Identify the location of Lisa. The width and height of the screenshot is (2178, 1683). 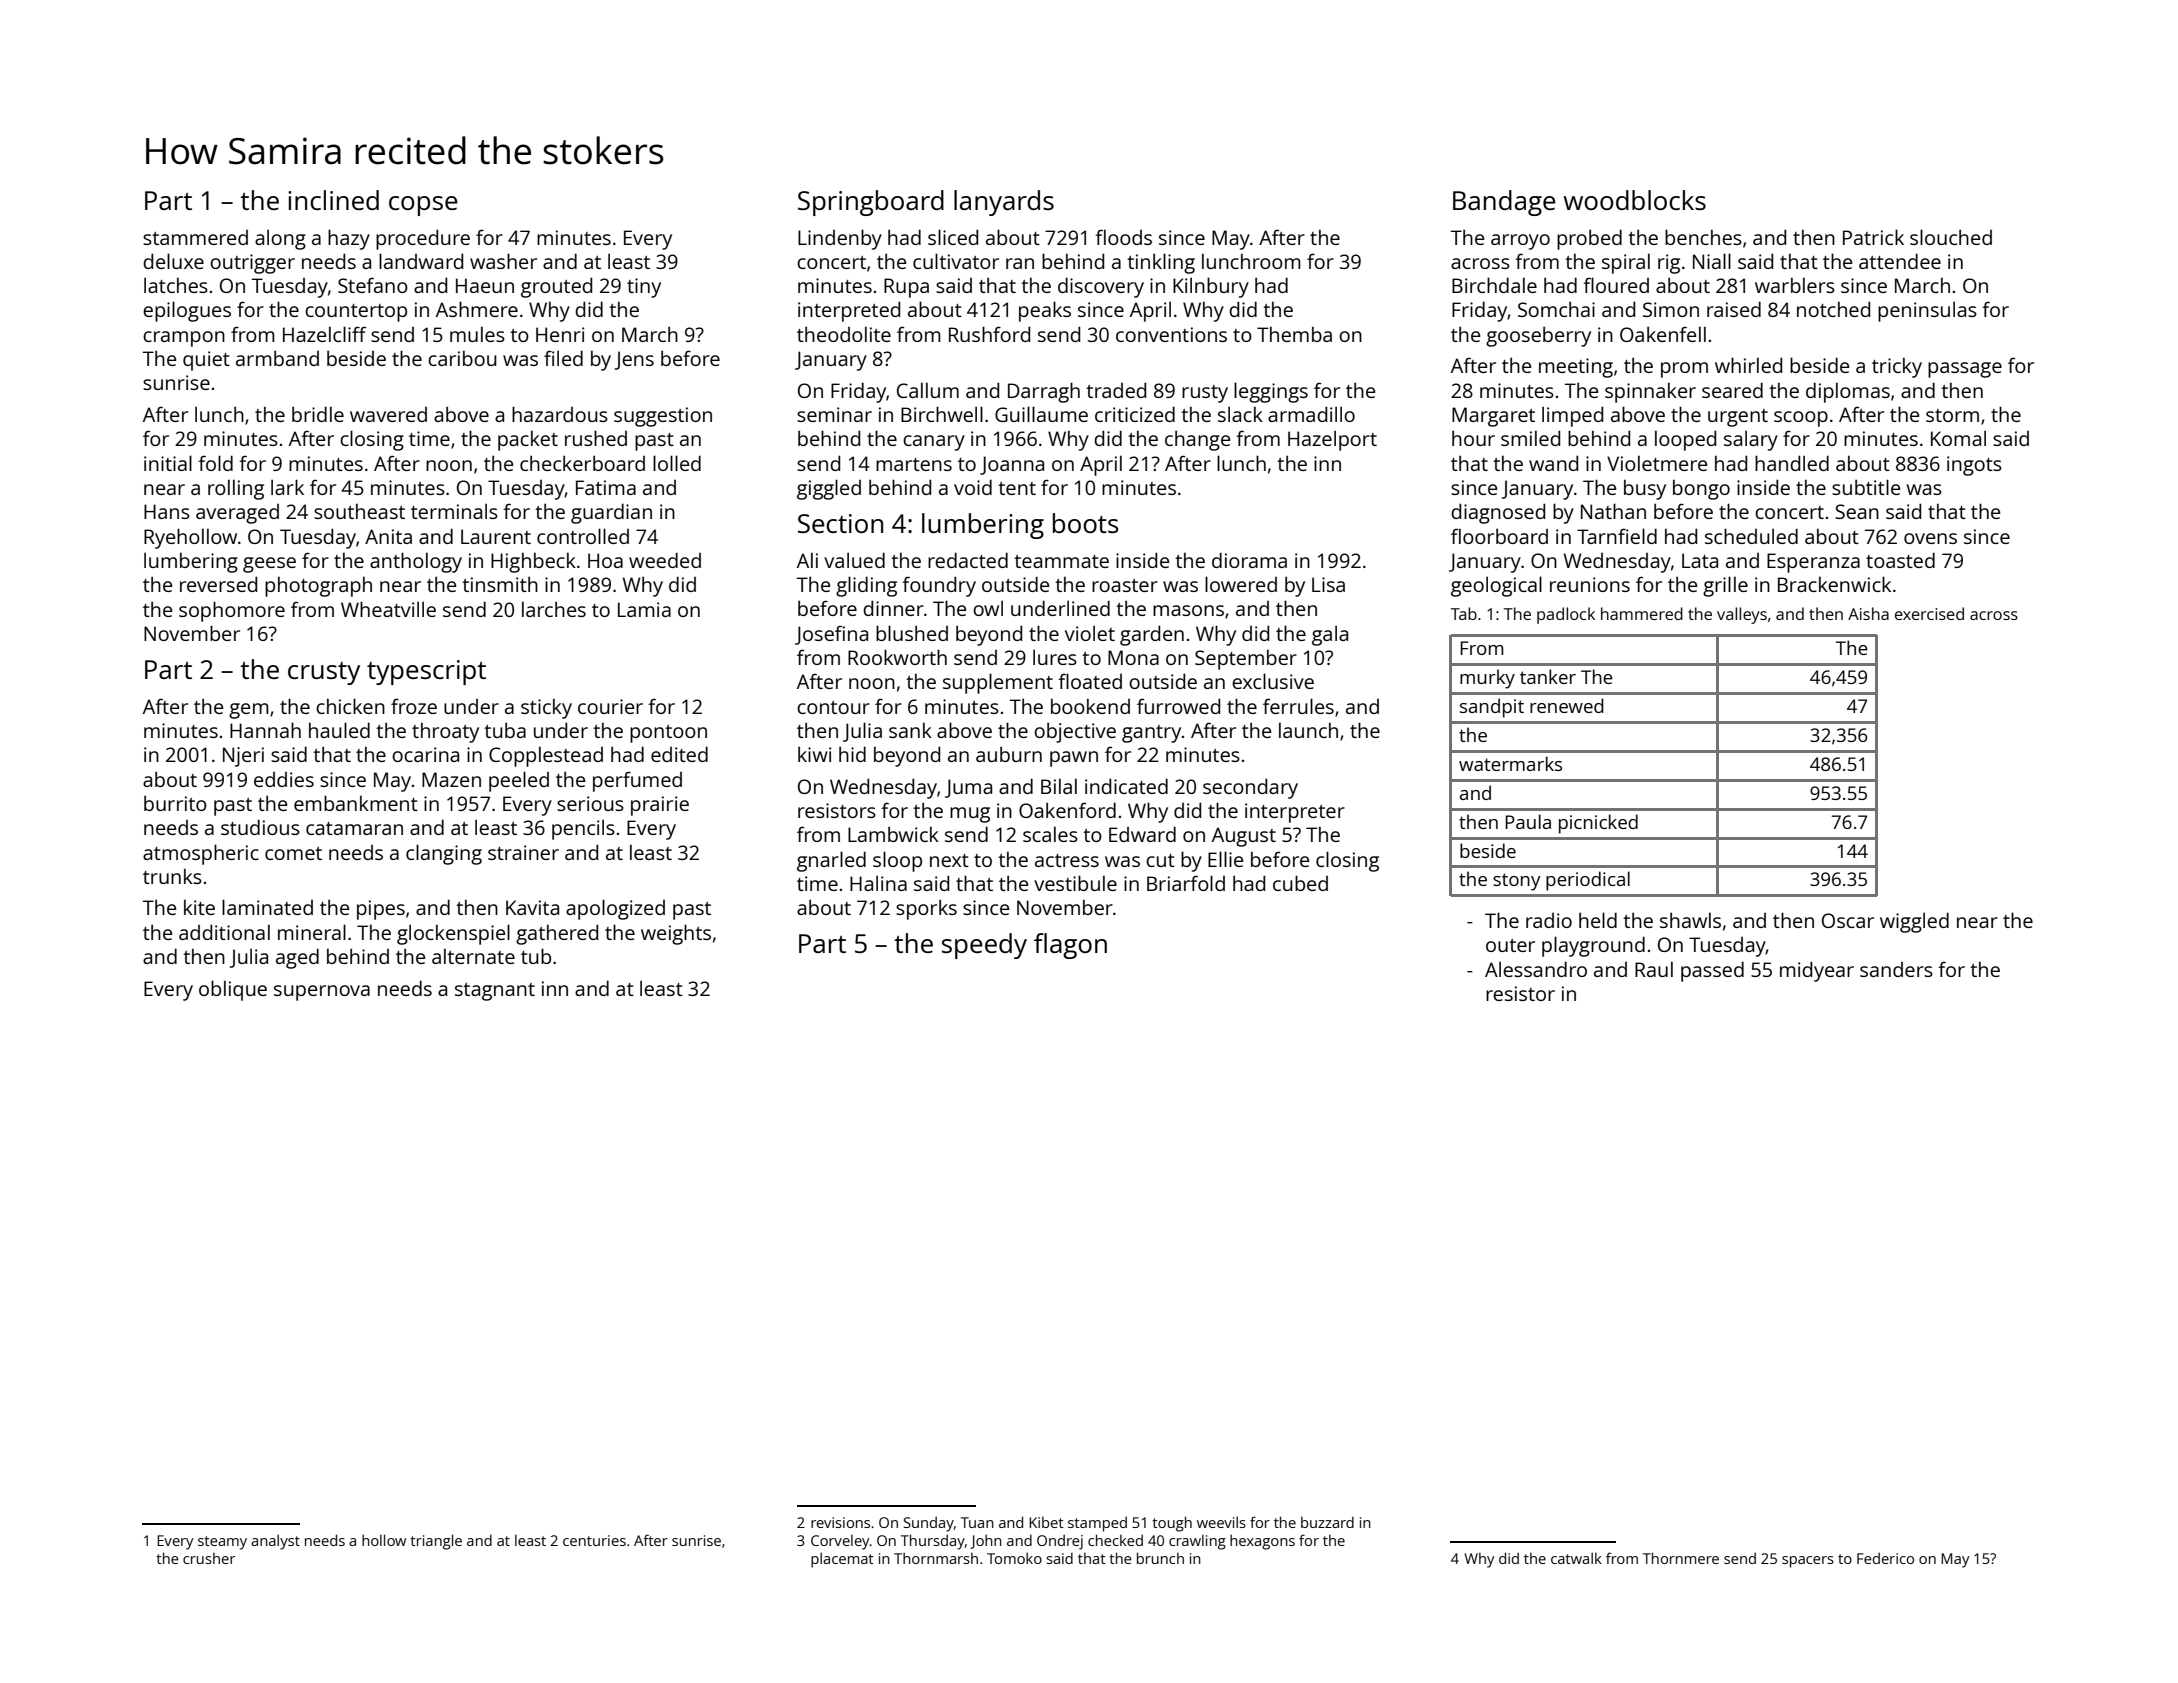
(1328, 584).
